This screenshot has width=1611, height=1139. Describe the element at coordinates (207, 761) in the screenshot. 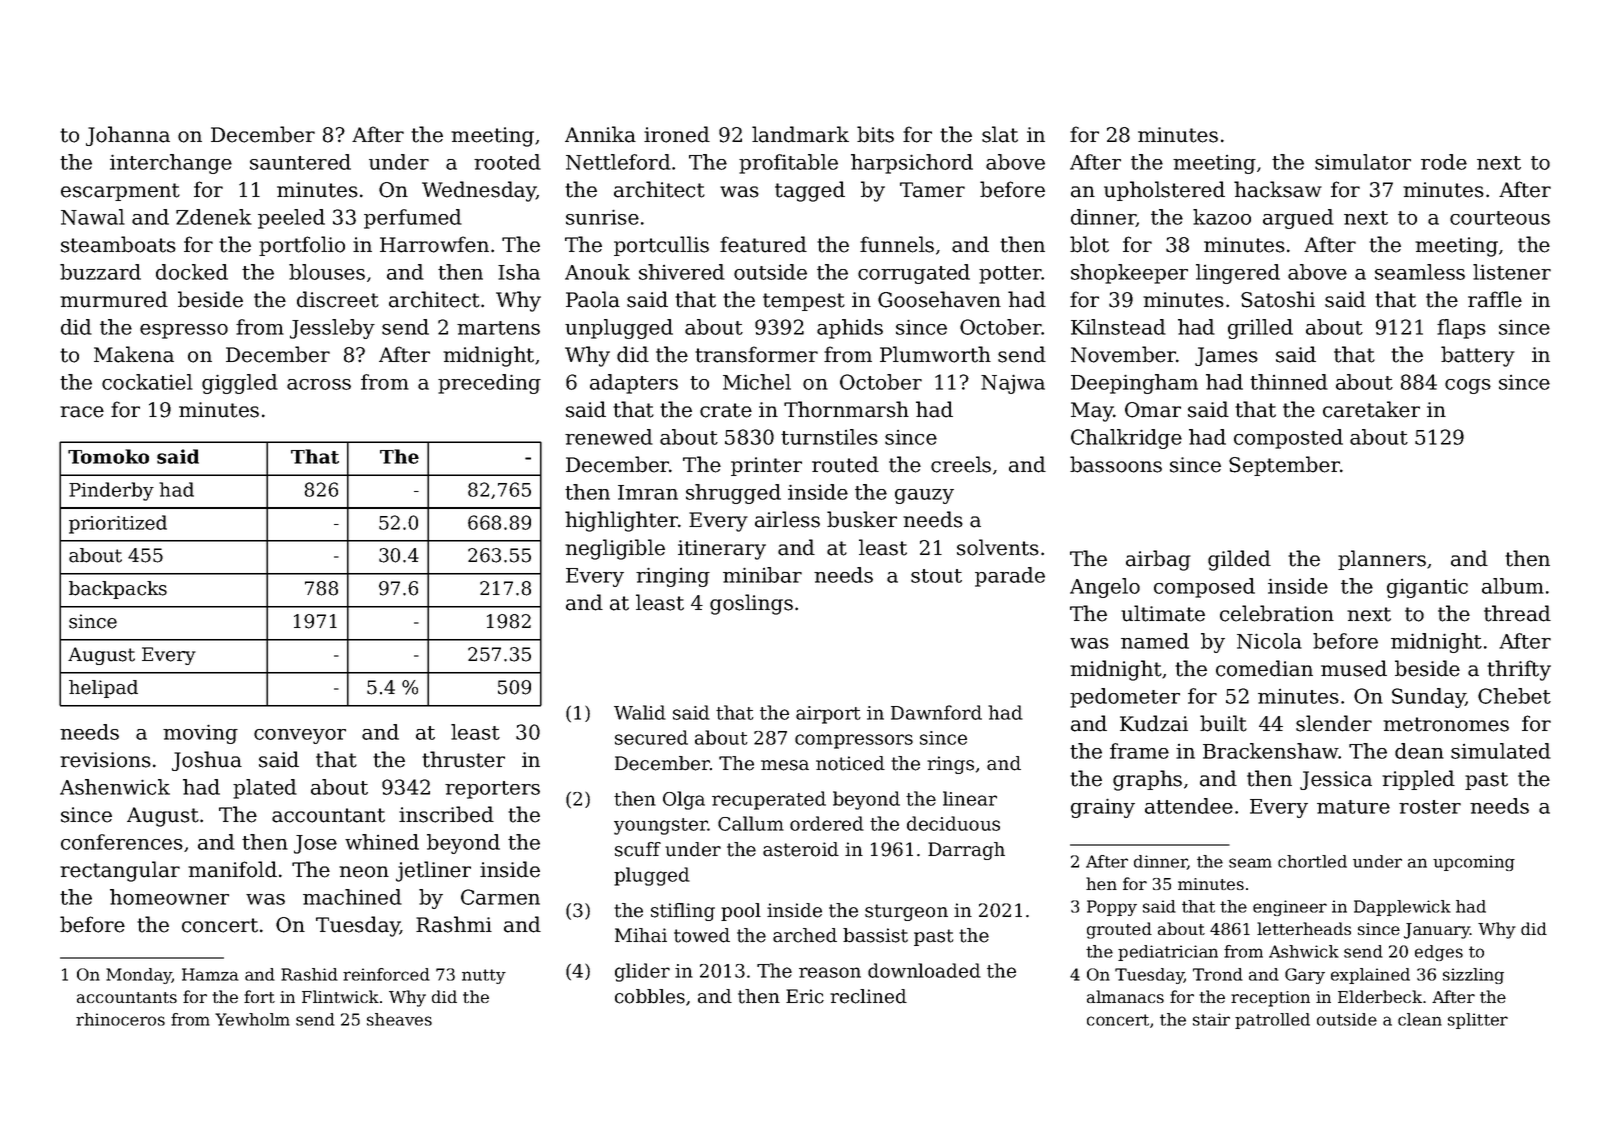

I see `Joshua` at that location.
